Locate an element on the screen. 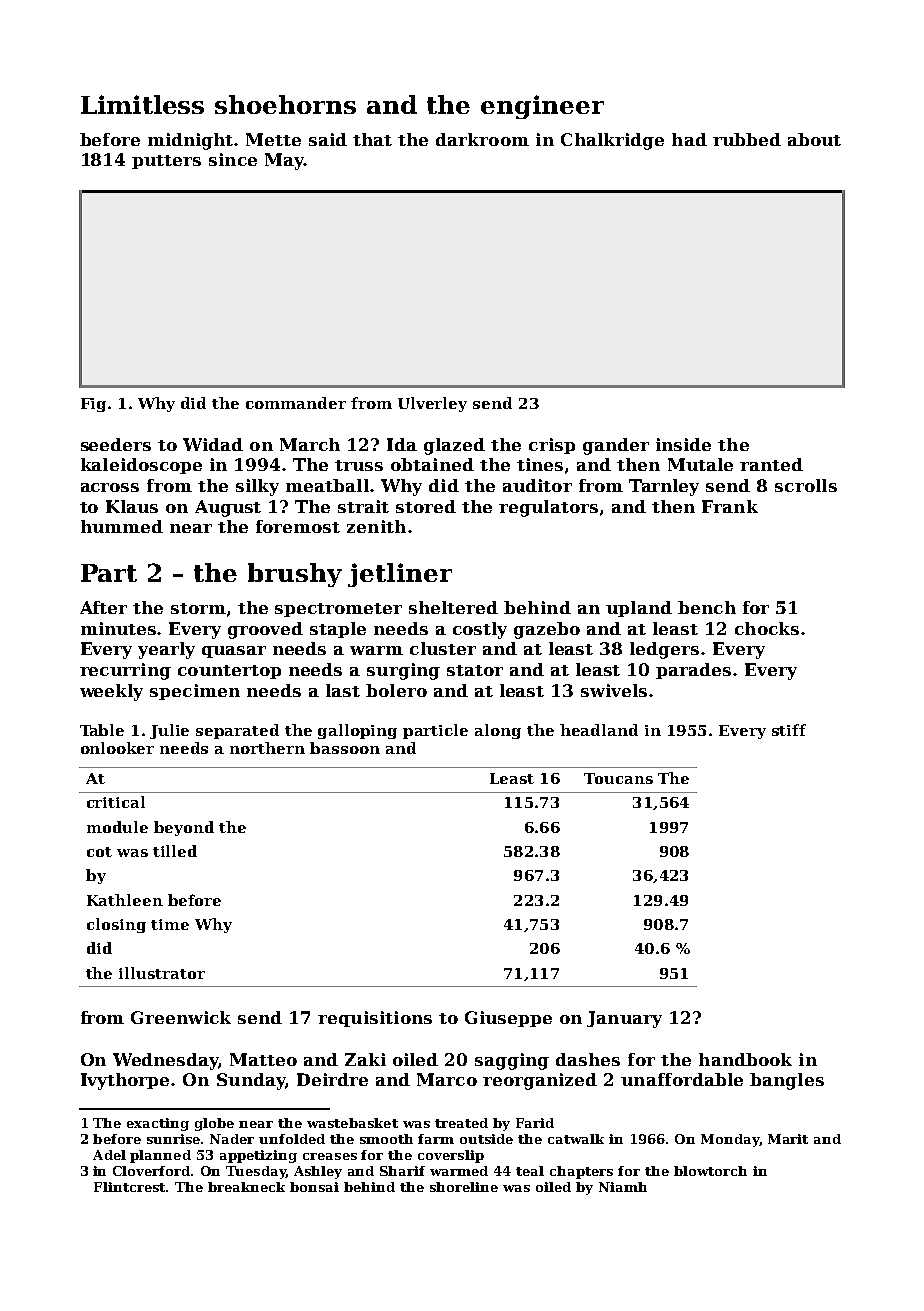 The image size is (924, 1311). chocks is located at coordinates (767, 628).
